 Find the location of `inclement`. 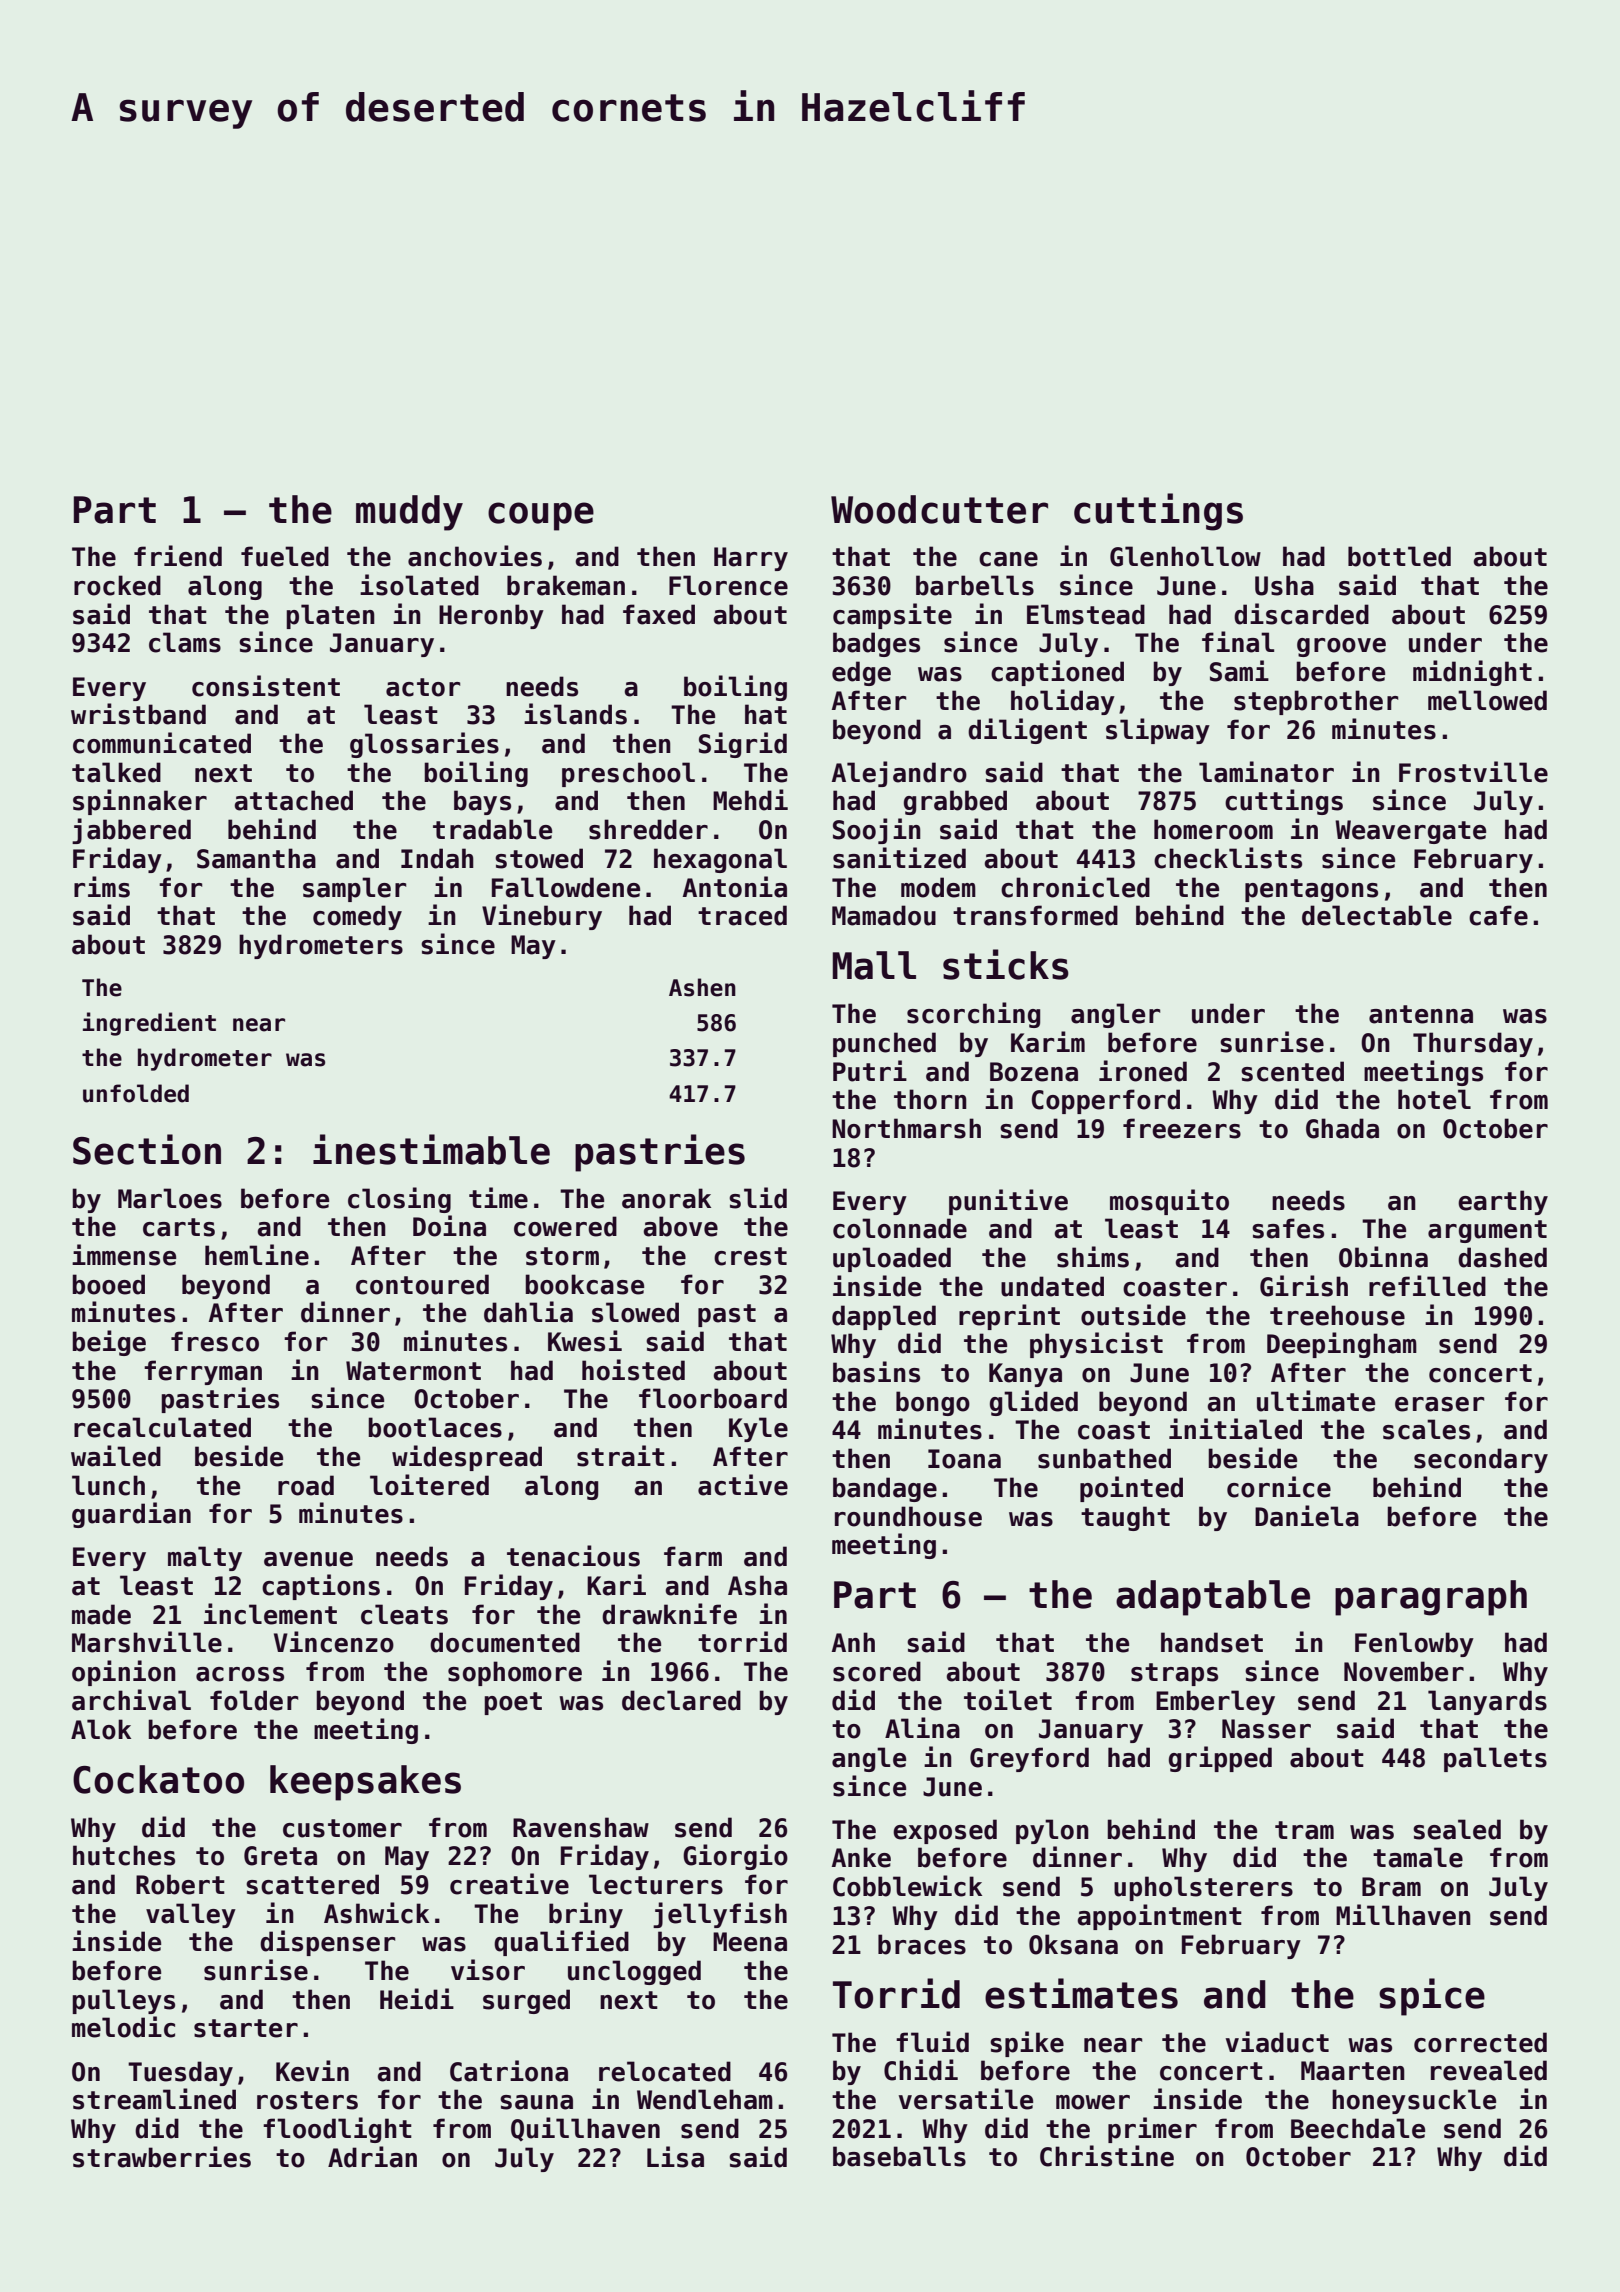

inclement is located at coordinates (270, 1614).
